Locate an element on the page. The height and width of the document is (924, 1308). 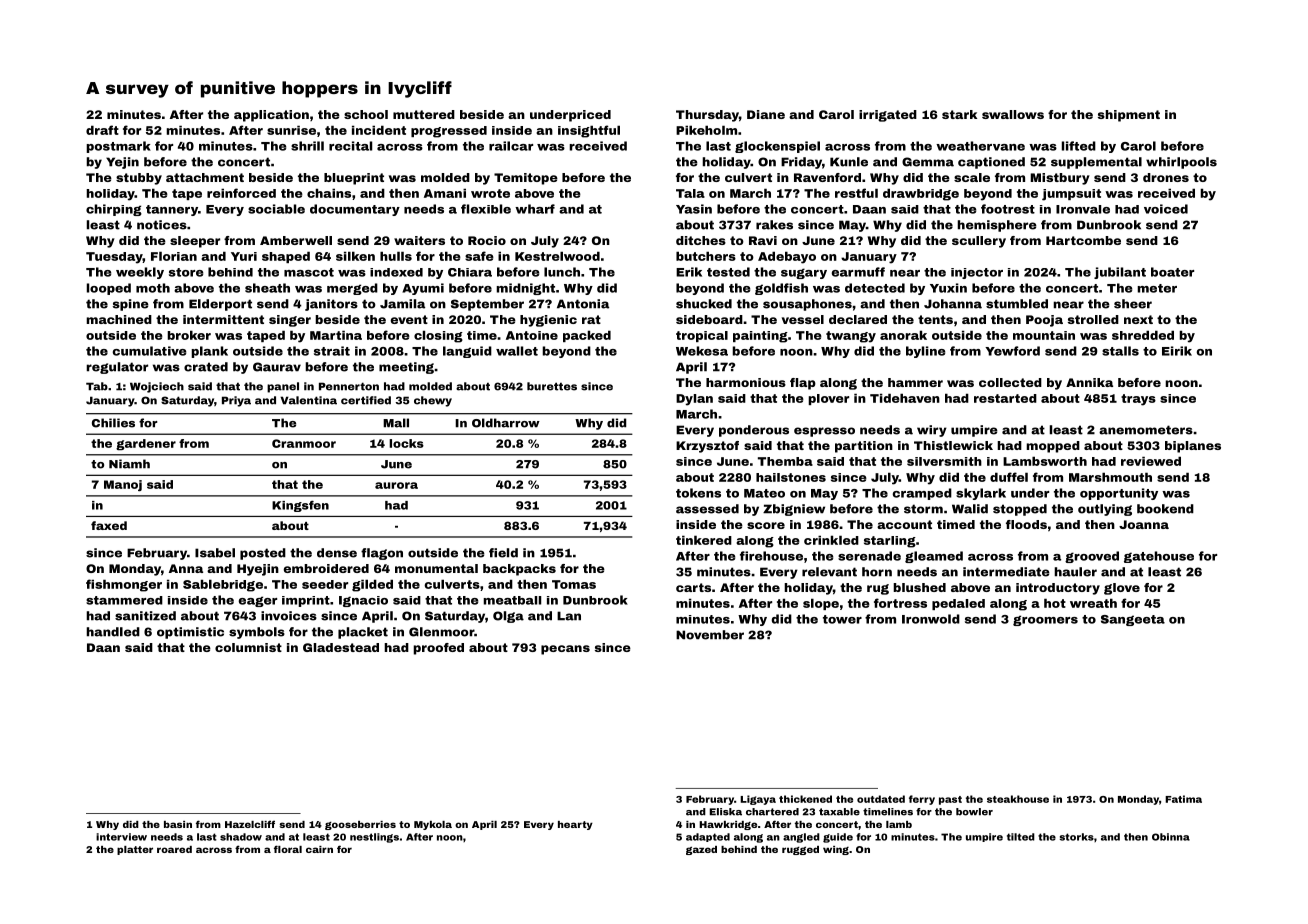
Hartcombe is located at coordinates (1083, 240).
